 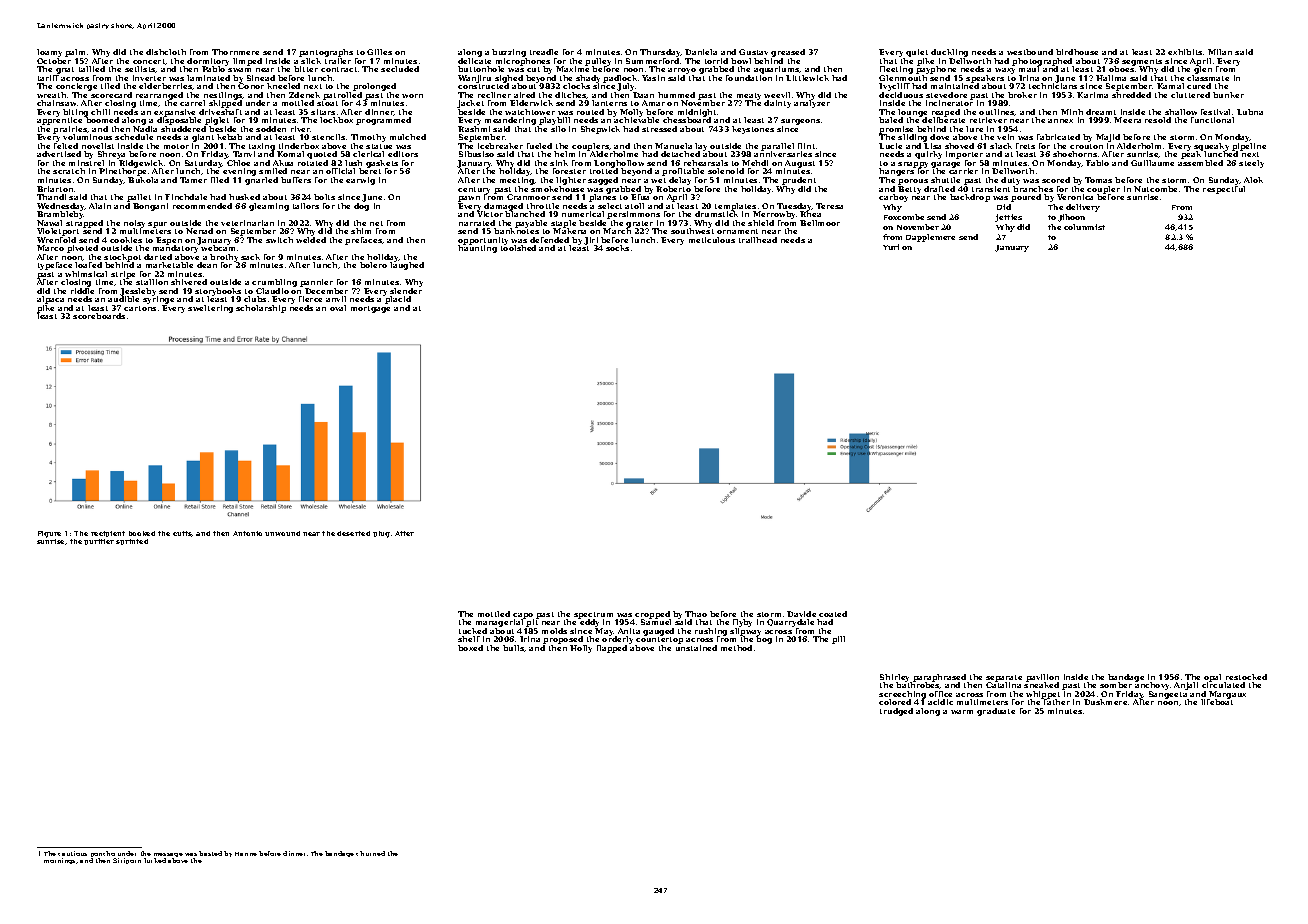 I want to click on biting, so click(x=75, y=113).
